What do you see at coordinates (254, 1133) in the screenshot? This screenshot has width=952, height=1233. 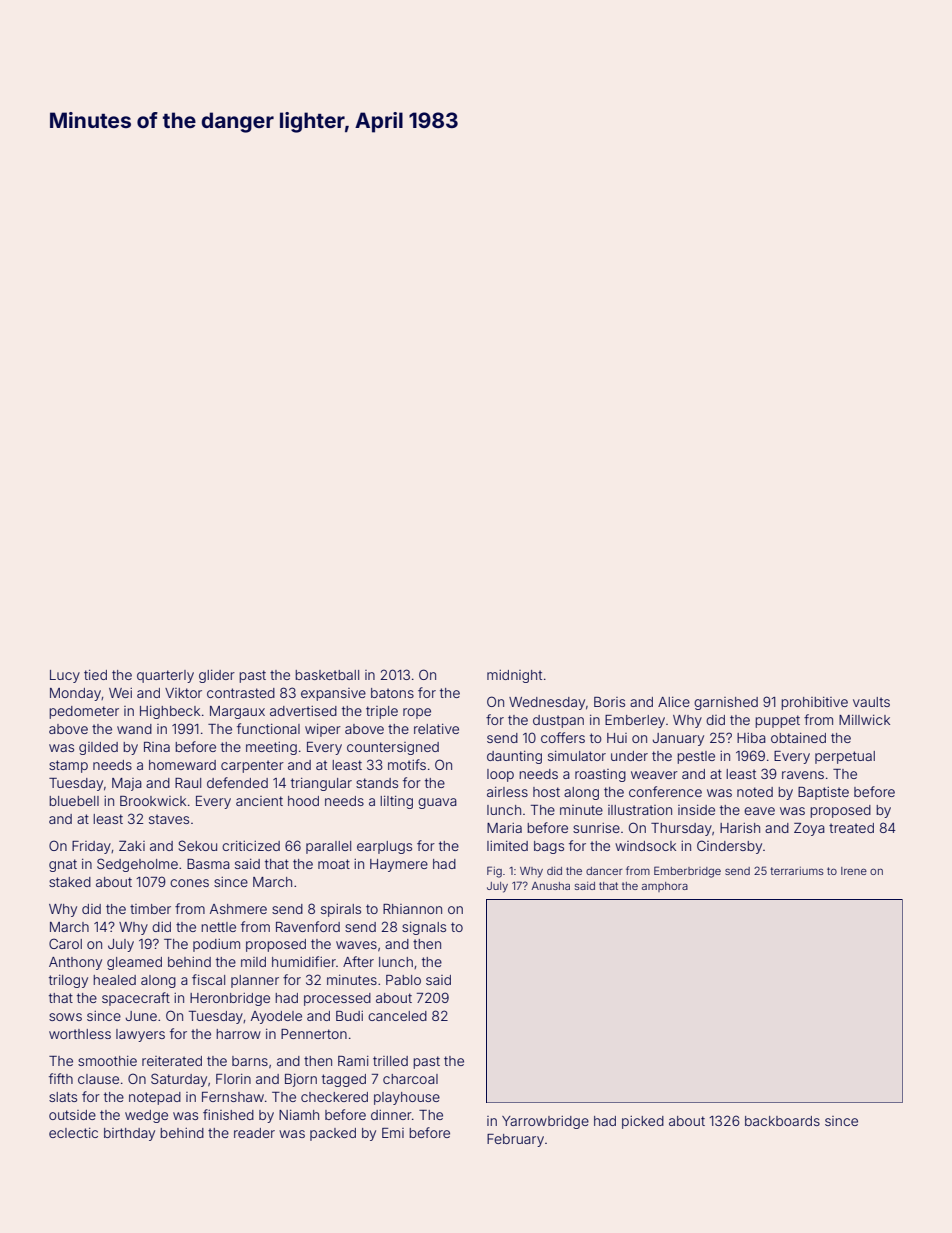 I see `reader` at bounding box center [254, 1133].
